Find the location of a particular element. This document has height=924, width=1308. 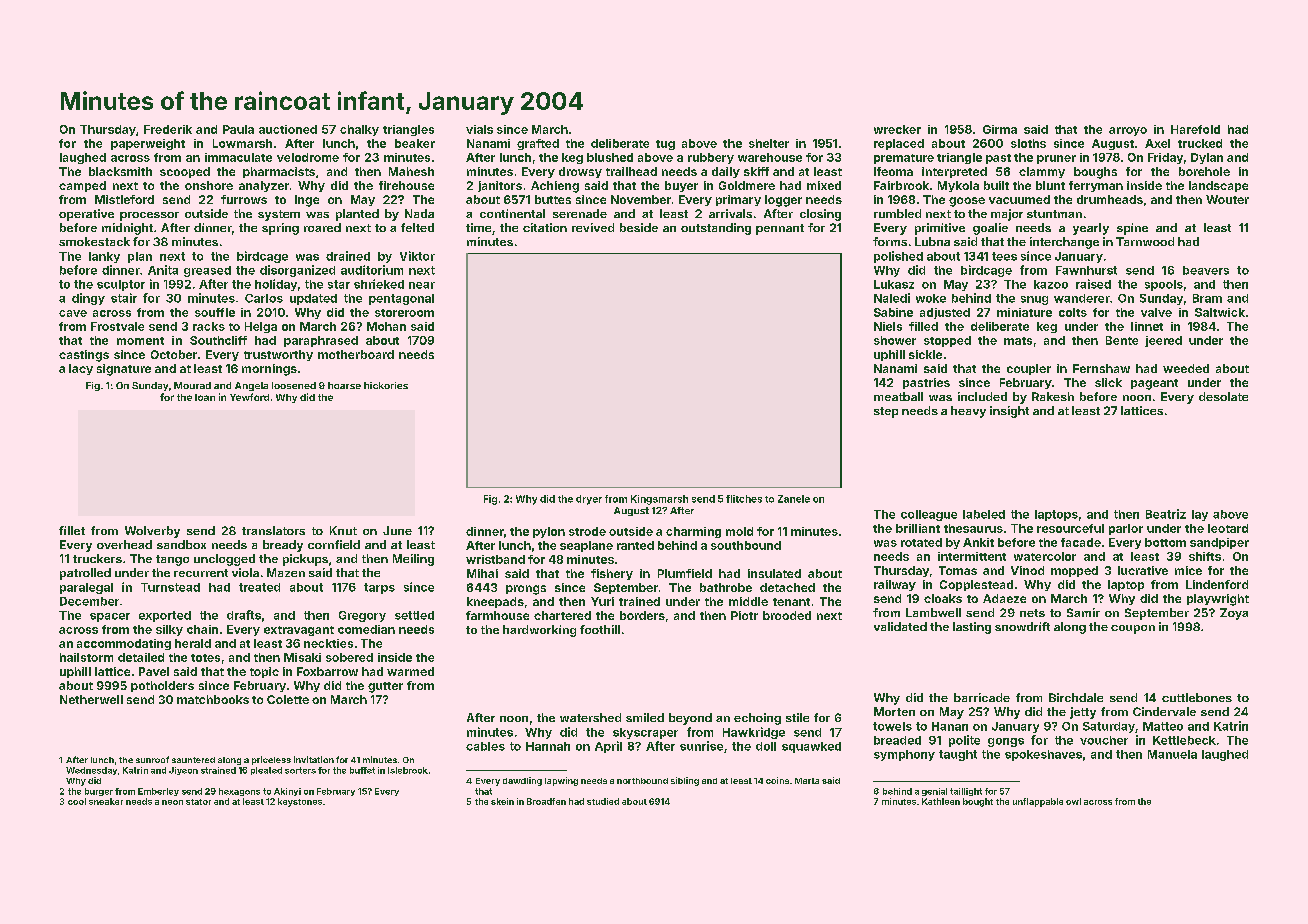

Yewford is located at coordinates (249, 397).
